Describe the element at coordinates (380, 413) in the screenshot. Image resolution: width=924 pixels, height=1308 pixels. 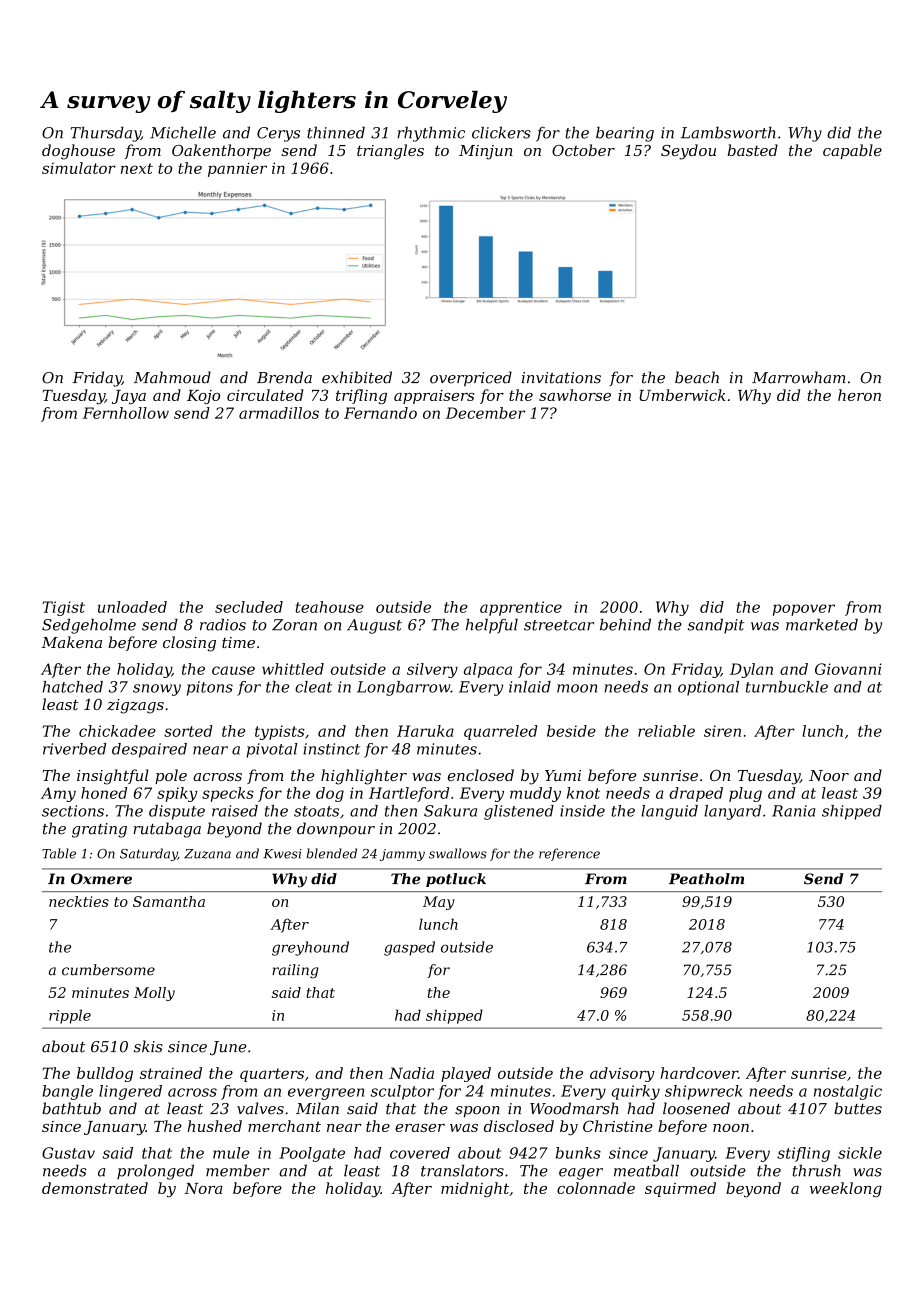
I see `Fernando` at that location.
